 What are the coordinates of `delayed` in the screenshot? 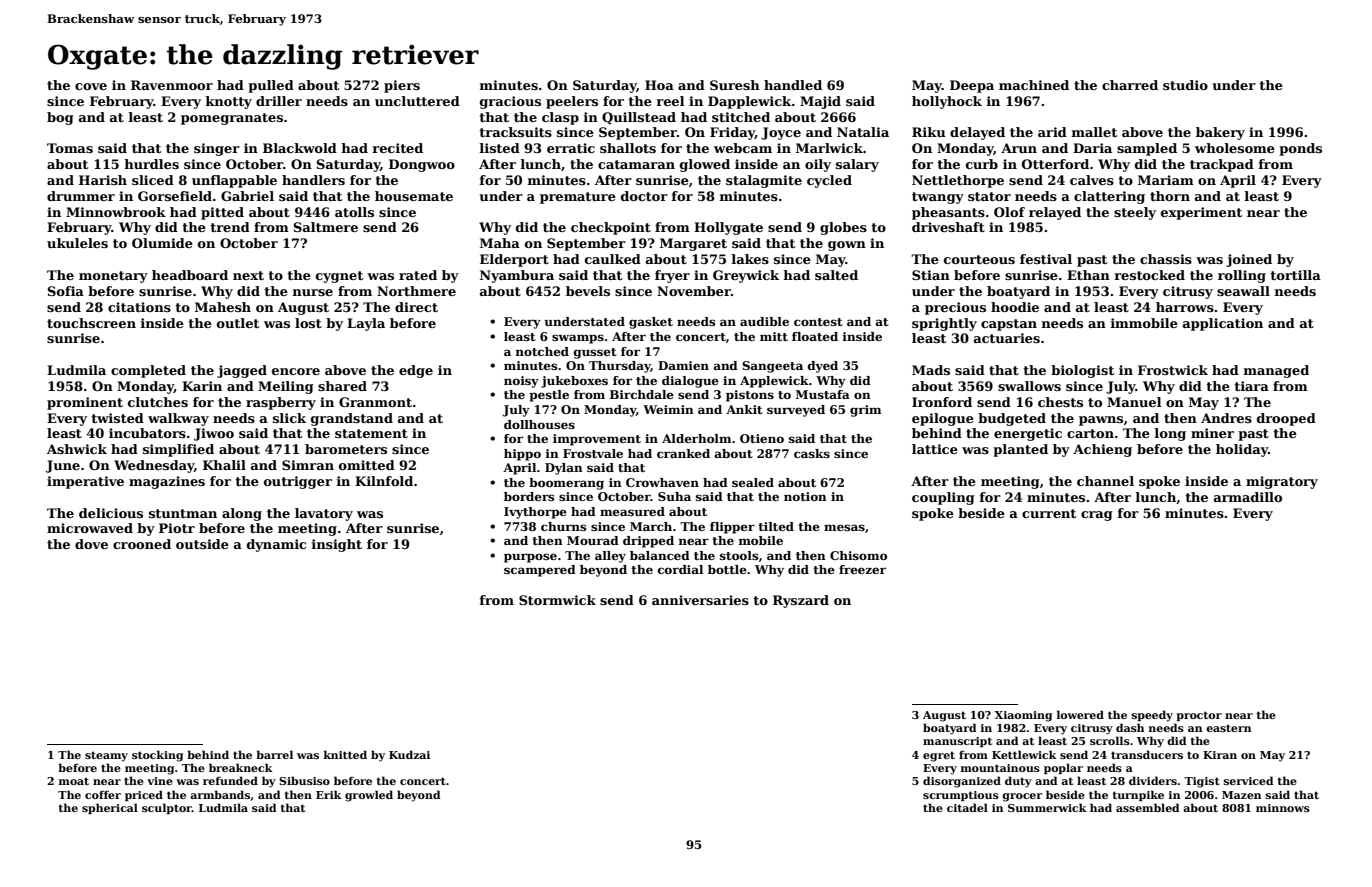 It's located at (977, 133).
